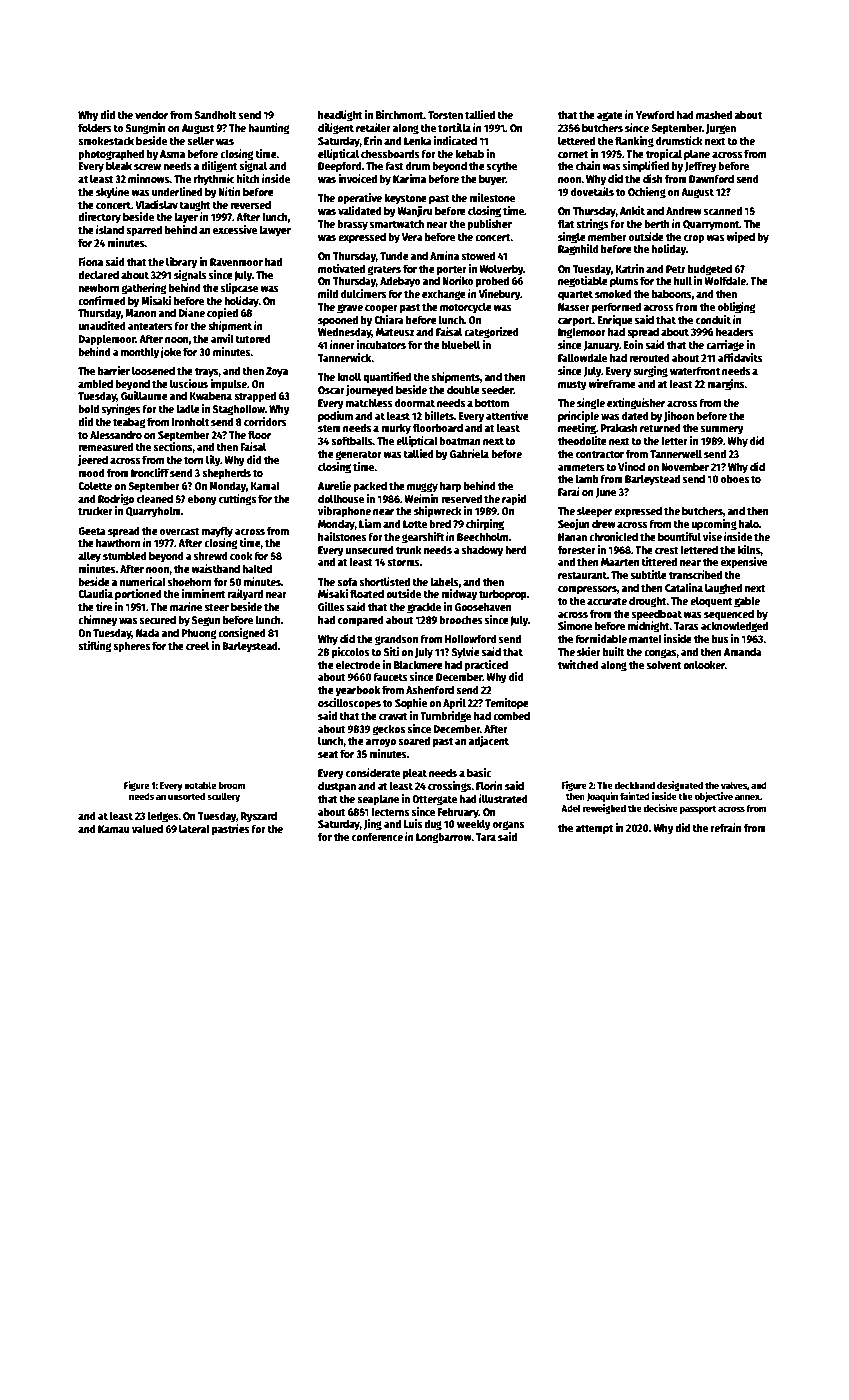 This page has width=849, height=1400. I want to click on haunting, so click(269, 129).
